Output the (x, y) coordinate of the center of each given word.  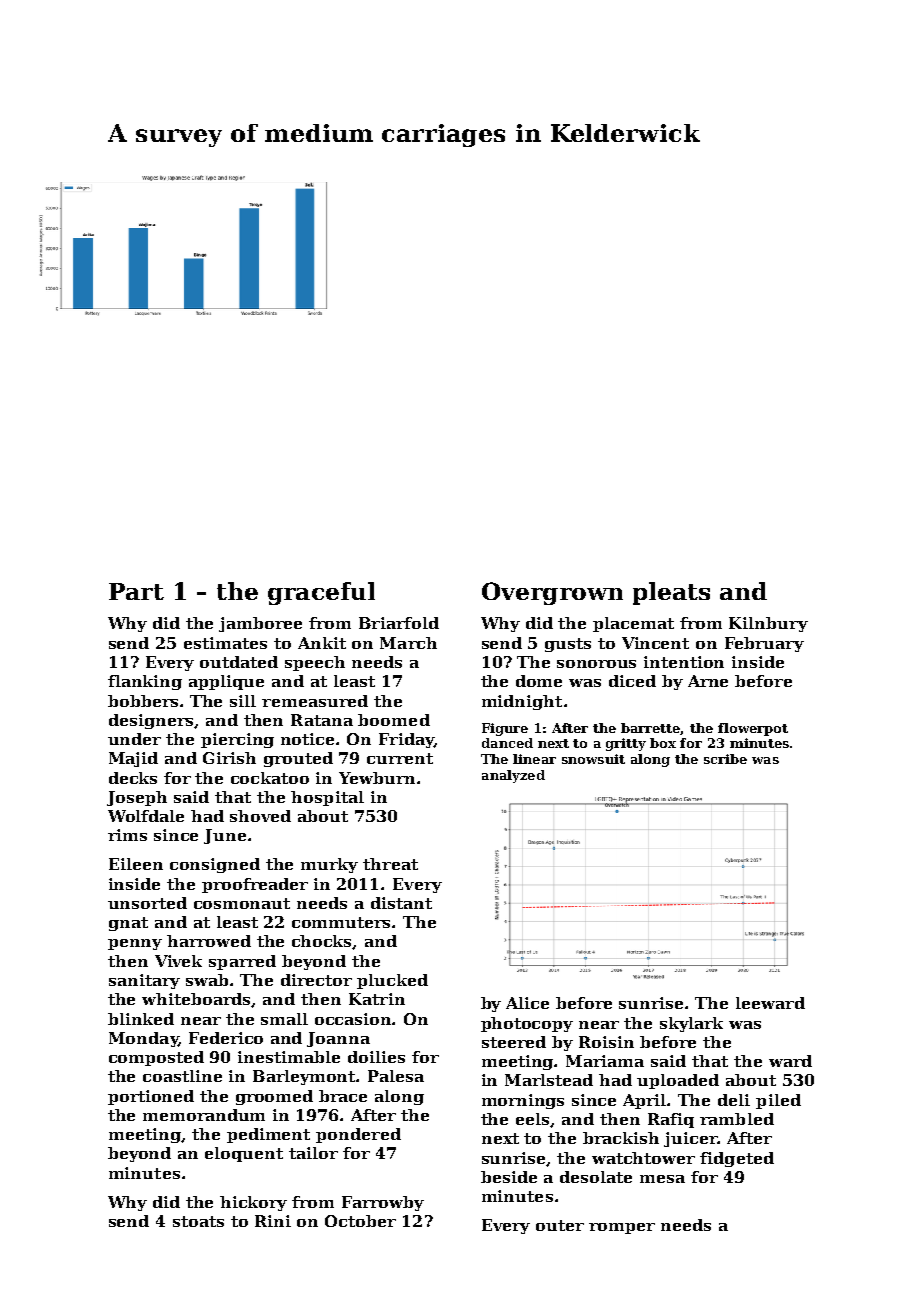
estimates (225, 643)
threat (390, 864)
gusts (568, 645)
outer (560, 1225)
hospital (327, 798)
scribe (725, 759)
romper (622, 1228)
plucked (392, 981)
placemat (633, 624)
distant (401, 903)
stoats (198, 1221)
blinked (141, 1019)
